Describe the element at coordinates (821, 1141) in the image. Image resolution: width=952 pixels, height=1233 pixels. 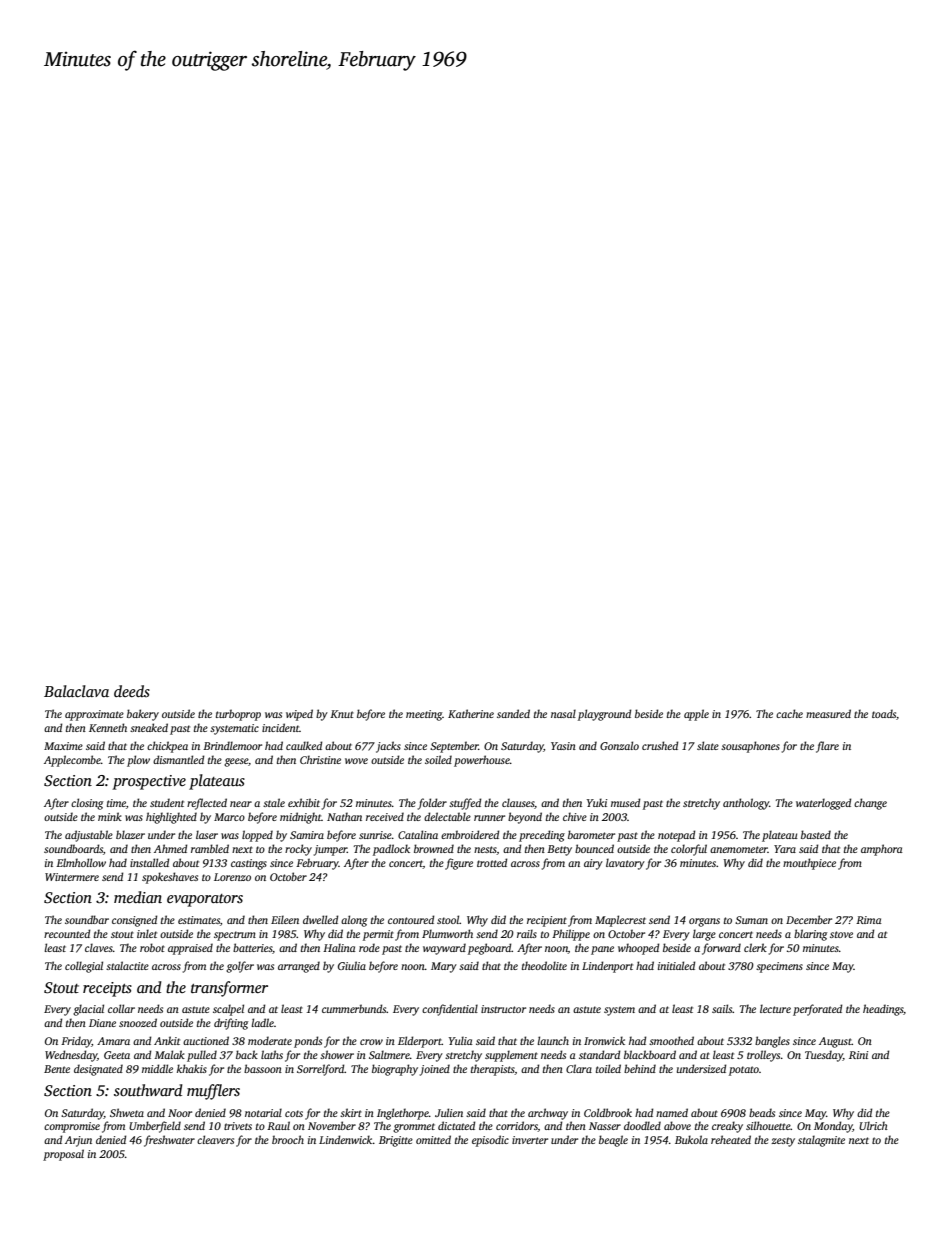
I see `stalagmite` at that location.
